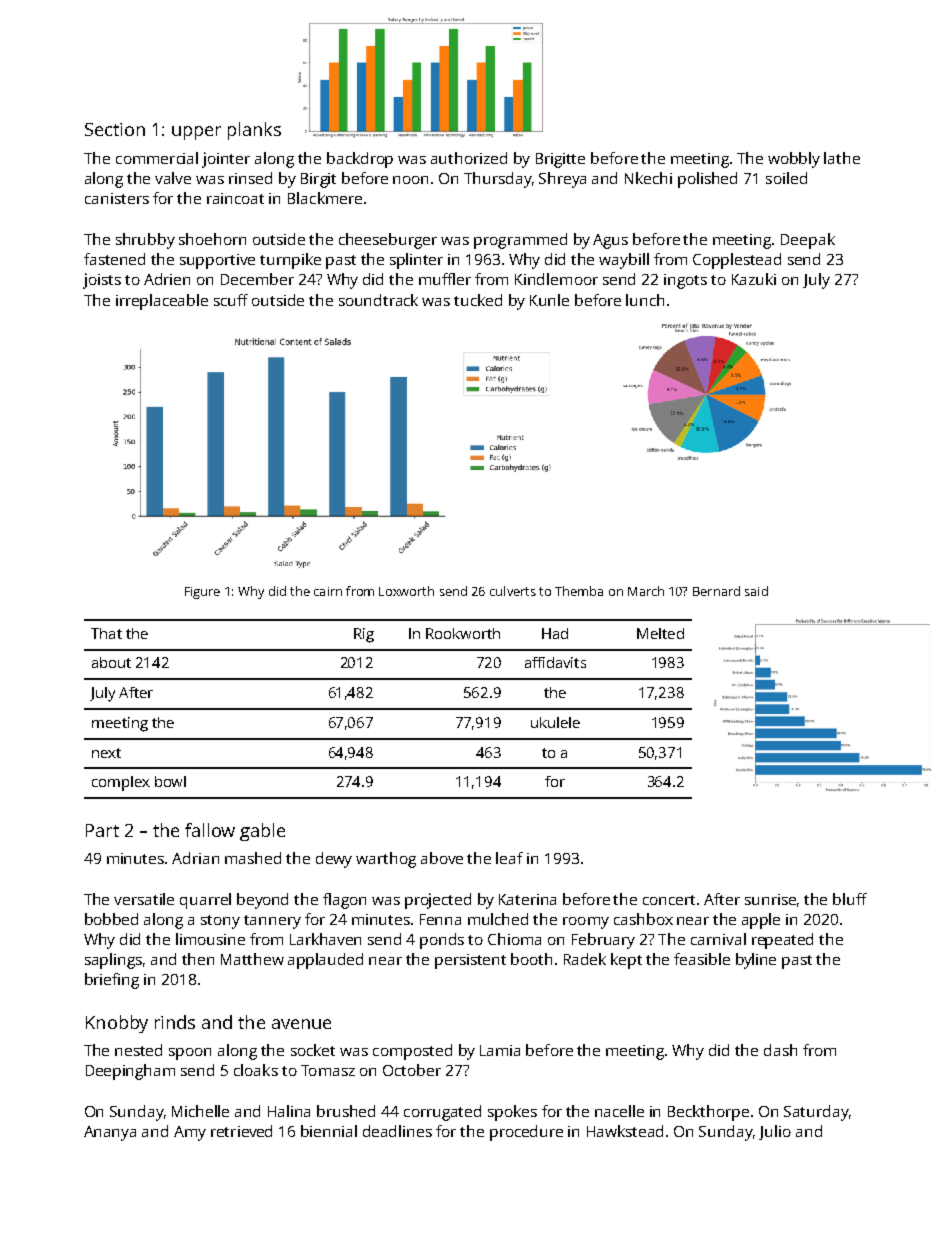 This image has height=1233, width=952. I want to click on retrieved, so click(241, 1131).
